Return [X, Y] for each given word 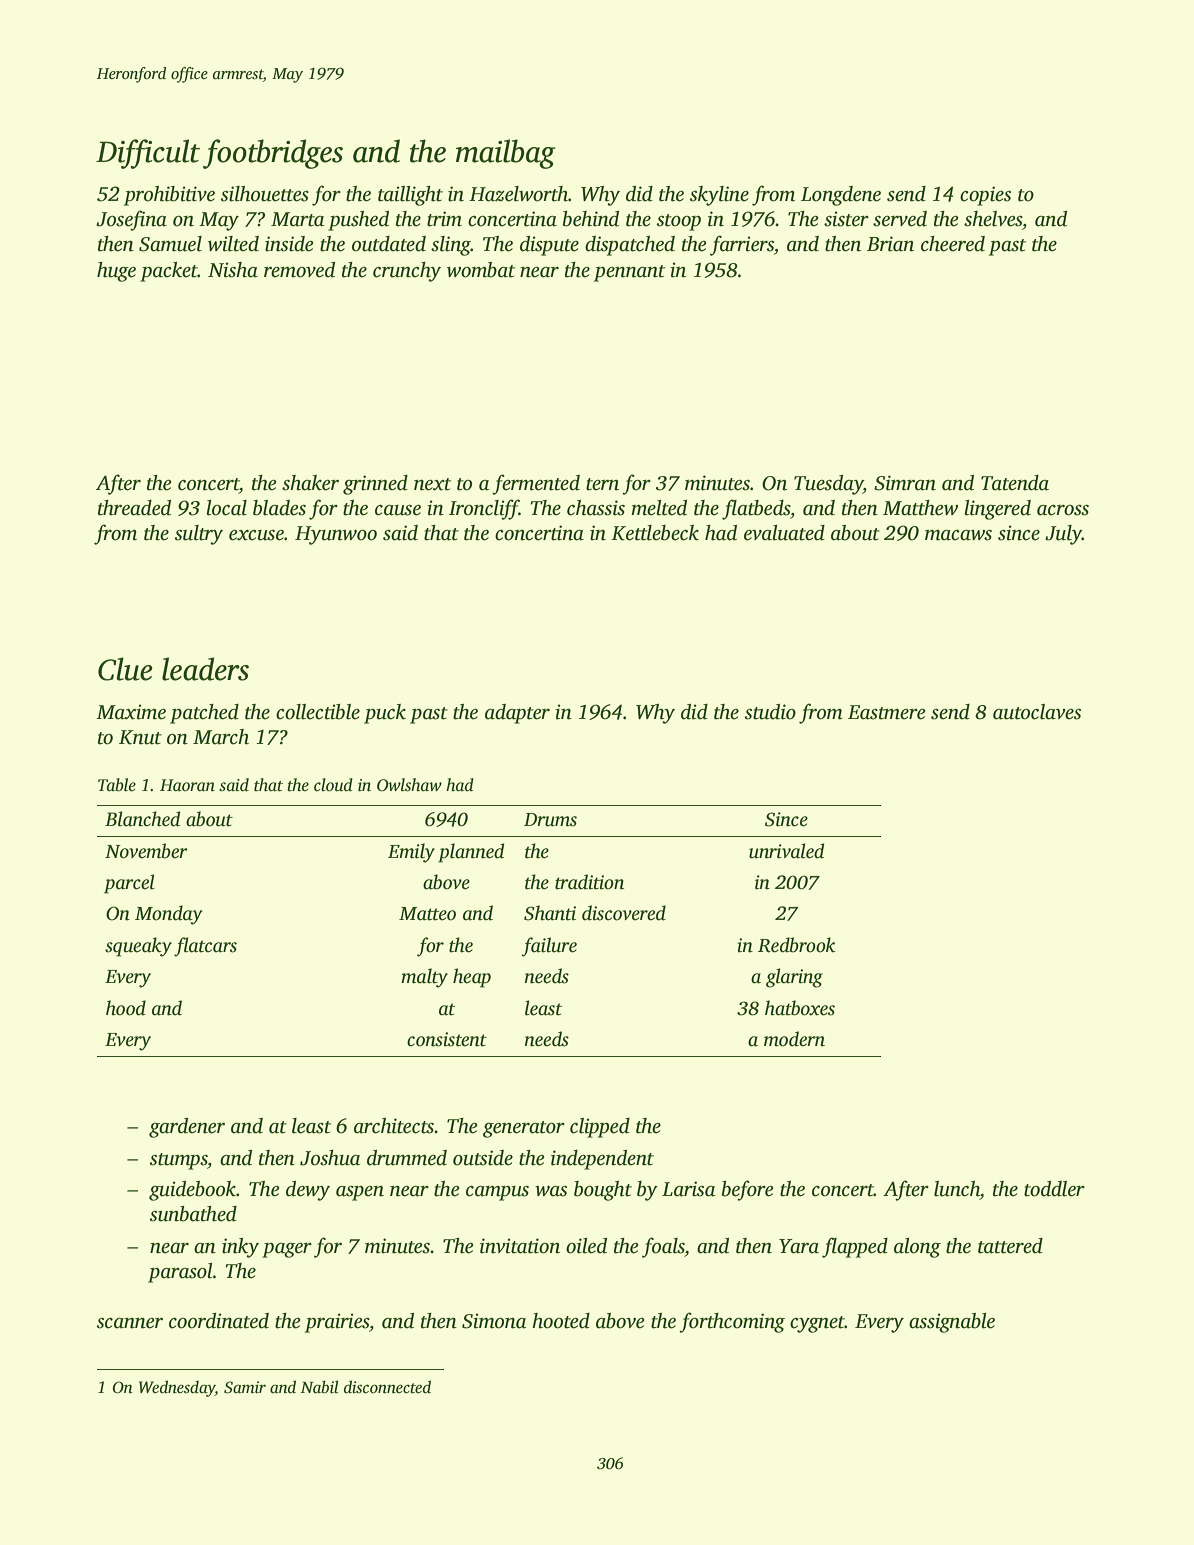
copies [985, 196]
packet [169, 272]
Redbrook [797, 945]
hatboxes [800, 1008]
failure [549, 947]
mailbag [506, 154]
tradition [589, 882]
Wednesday [177, 1388]
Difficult [148, 154]
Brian [890, 244]
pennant [629, 273]
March [221, 737]
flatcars [205, 947]
